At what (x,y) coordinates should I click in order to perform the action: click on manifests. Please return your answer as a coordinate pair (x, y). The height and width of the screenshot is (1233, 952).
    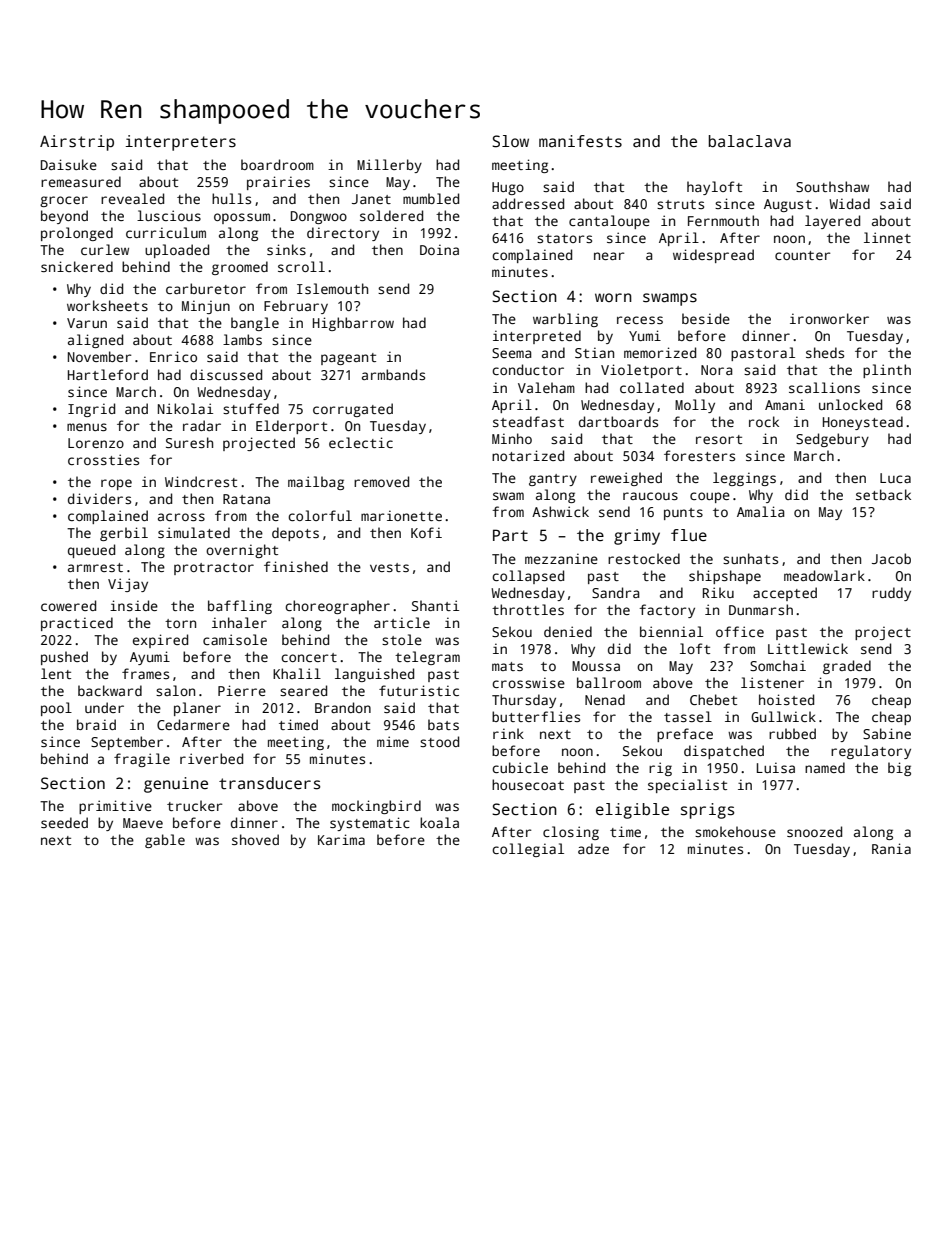
    Looking at the image, I should click on (580, 141).
